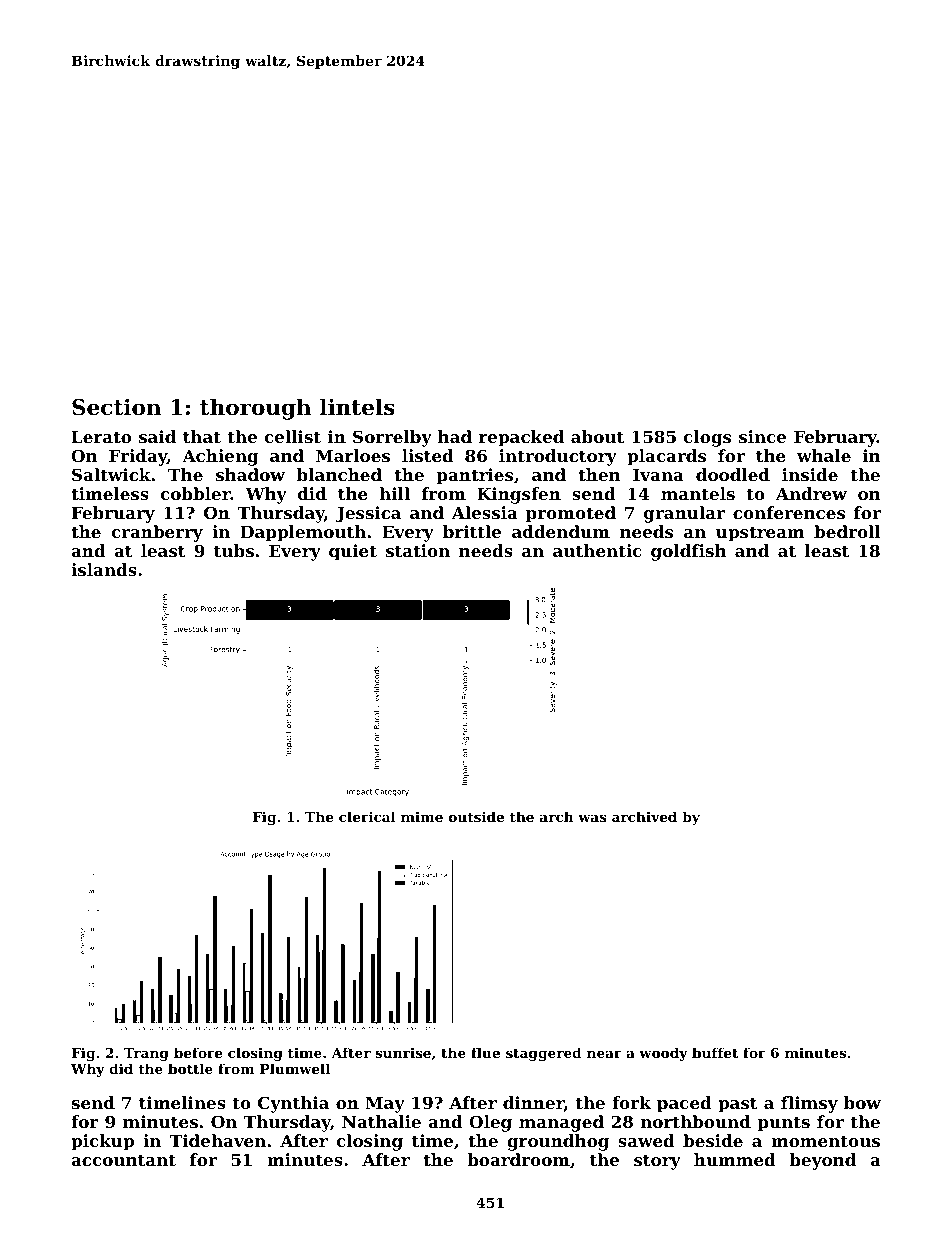 The height and width of the screenshot is (1233, 952). Describe the element at coordinates (111, 474) in the screenshot. I see `Saltwick` at that location.
